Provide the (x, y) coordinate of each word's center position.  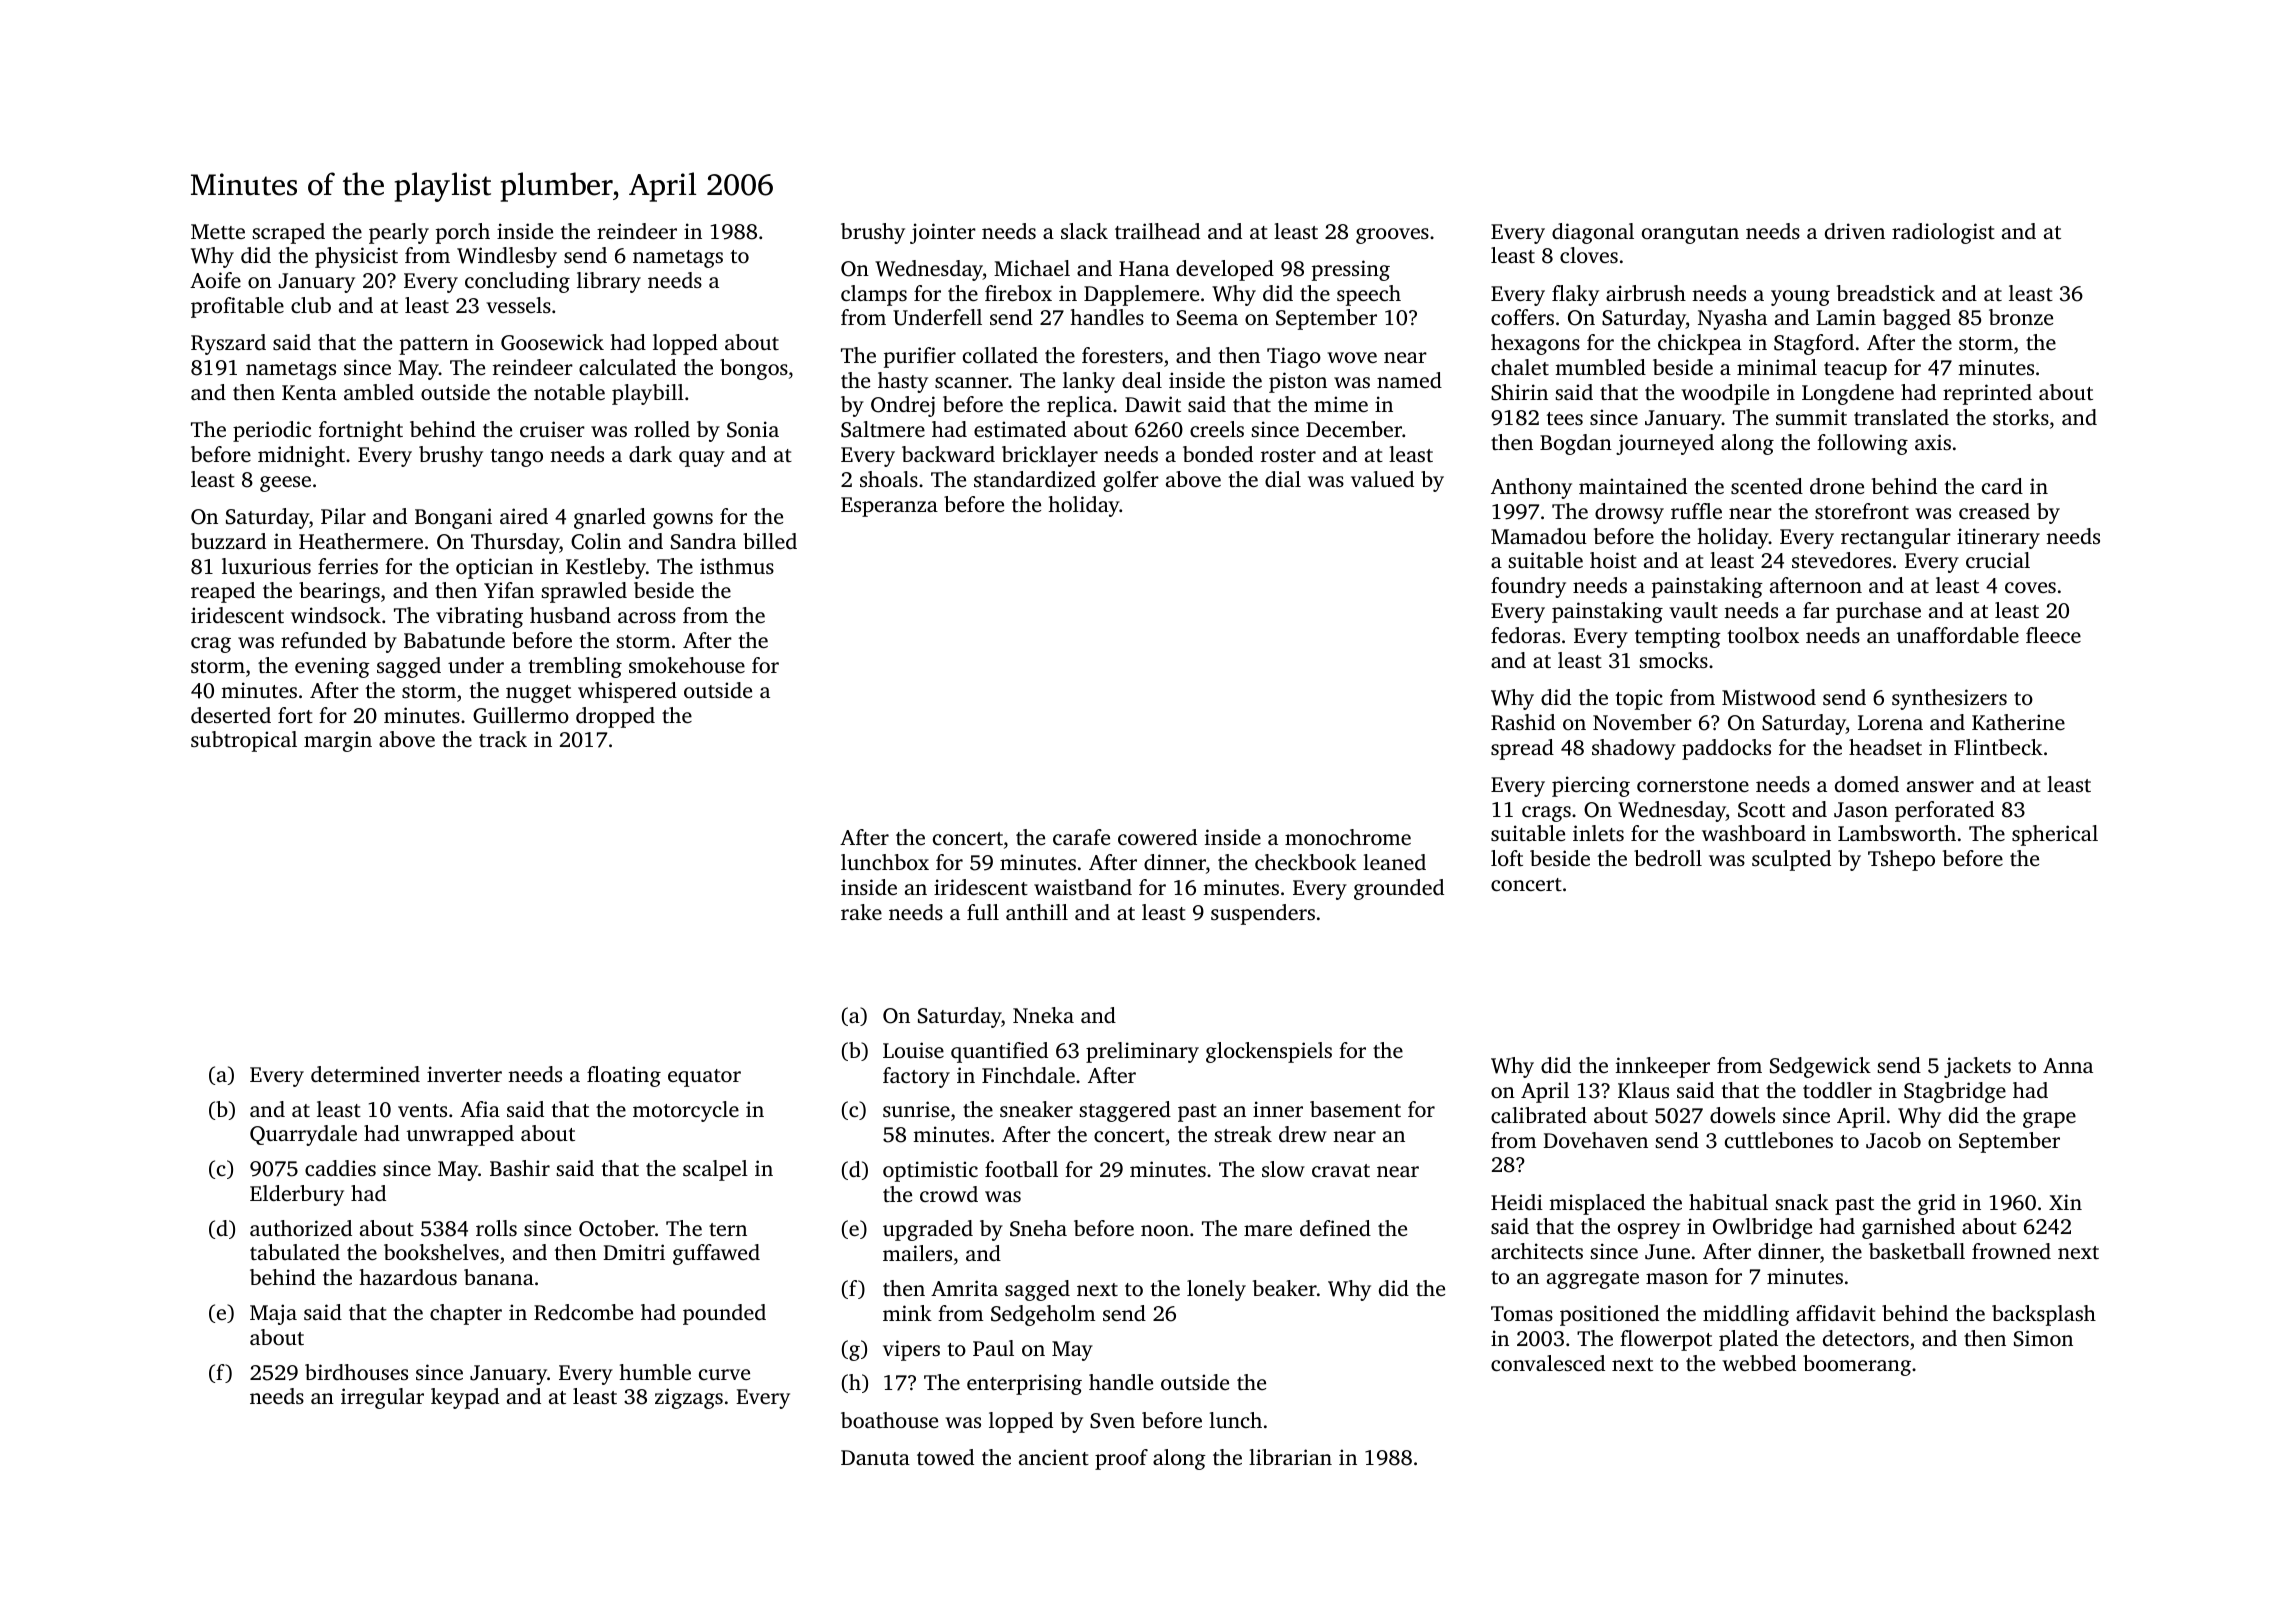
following (1862, 444)
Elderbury (297, 1195)
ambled (379, 392)
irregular (382, 1398)
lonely (1216, 1290)
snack (1802, 1202)
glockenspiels (1269, 1052)
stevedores (1841, 560)
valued (1382, 479)
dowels (1742, 1115)
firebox (1018, 293)
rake (861, 912)
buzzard (228, 541)
